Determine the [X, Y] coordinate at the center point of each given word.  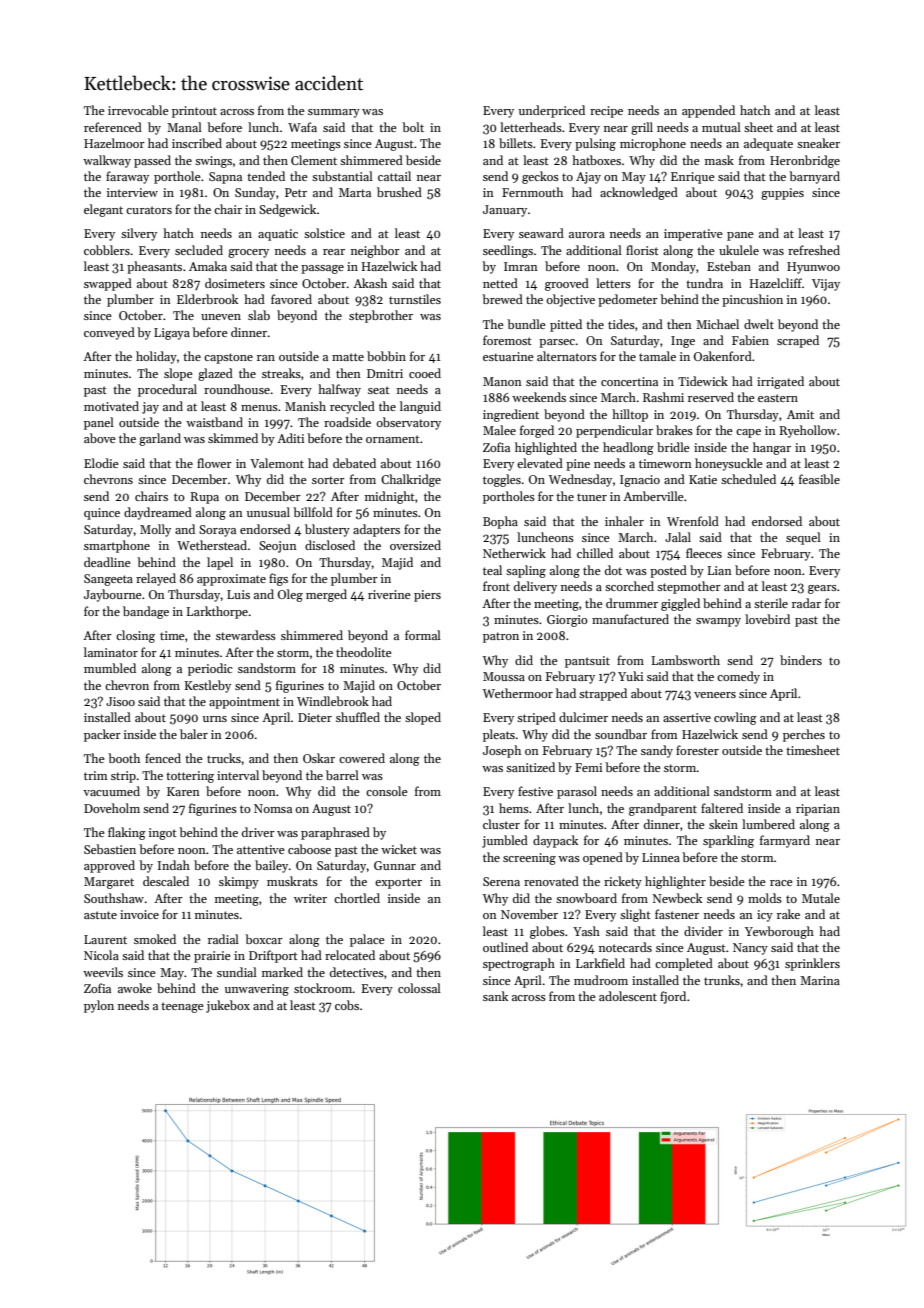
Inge [683, 342]
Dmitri [385, 373]
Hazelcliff [776, 283]
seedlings [508, 251]
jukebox [228, 1006]
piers [427, 596]
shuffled [358, 717]
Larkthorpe [217, 612]
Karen [183, 791]
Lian [720, 570]
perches [804, 735]
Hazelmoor [114, 143]
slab [259, 315]
